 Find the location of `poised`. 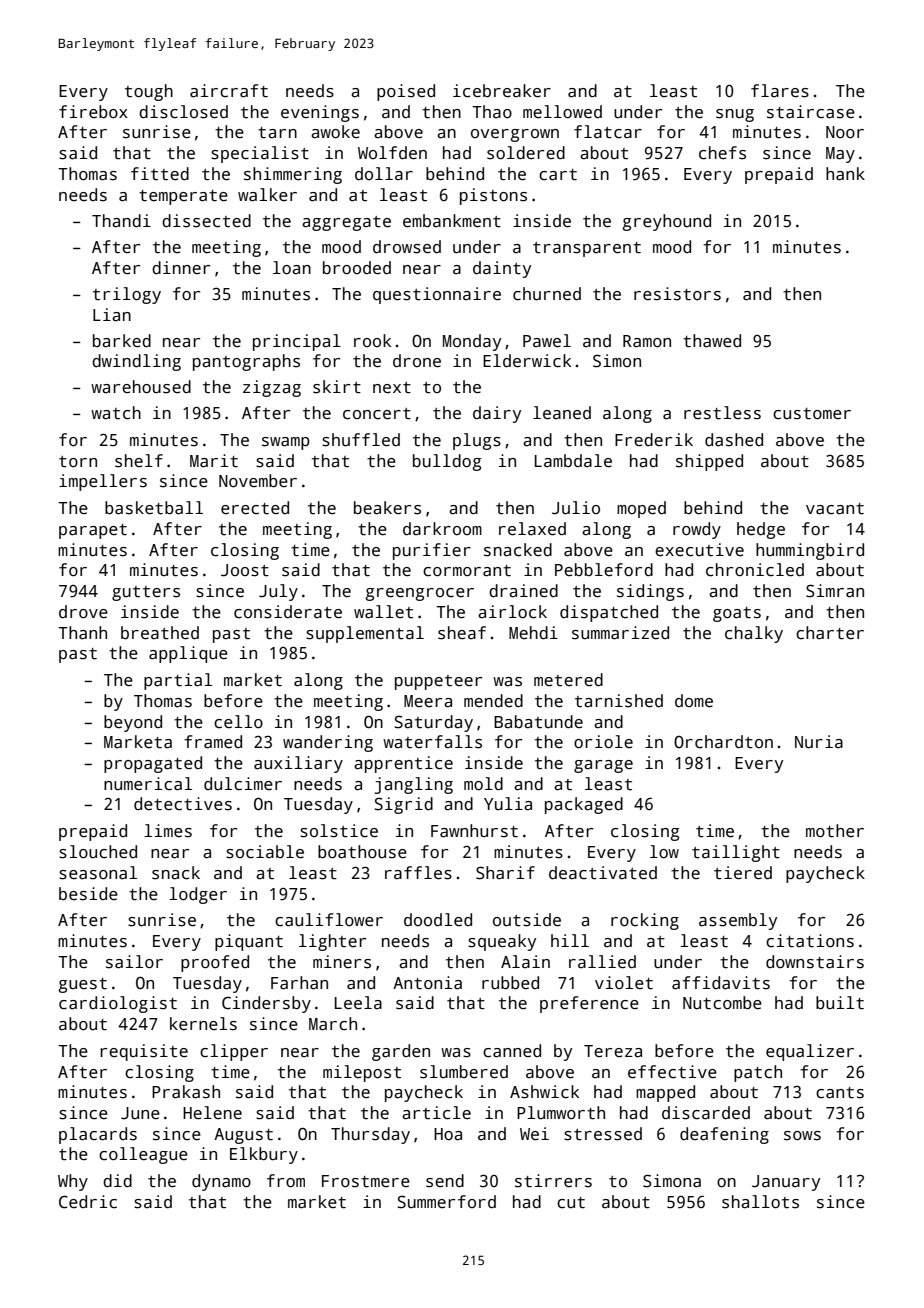

poised is located at coordinates (406, 92).
